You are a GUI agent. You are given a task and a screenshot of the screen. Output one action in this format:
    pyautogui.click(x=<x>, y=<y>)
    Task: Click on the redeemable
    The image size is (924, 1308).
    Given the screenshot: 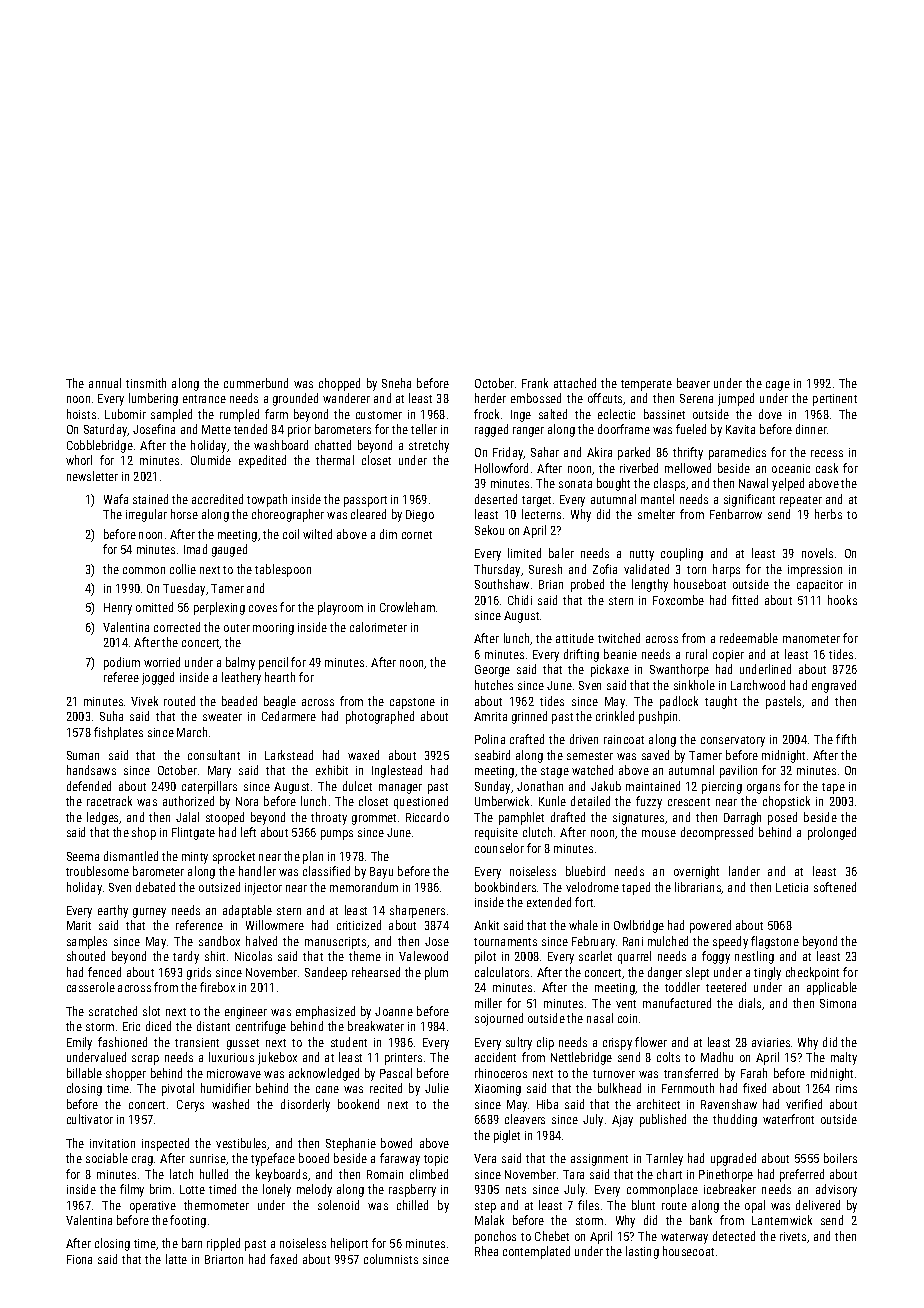 What is the action you would take?
    pyautogui.click(x=749, y=638)
